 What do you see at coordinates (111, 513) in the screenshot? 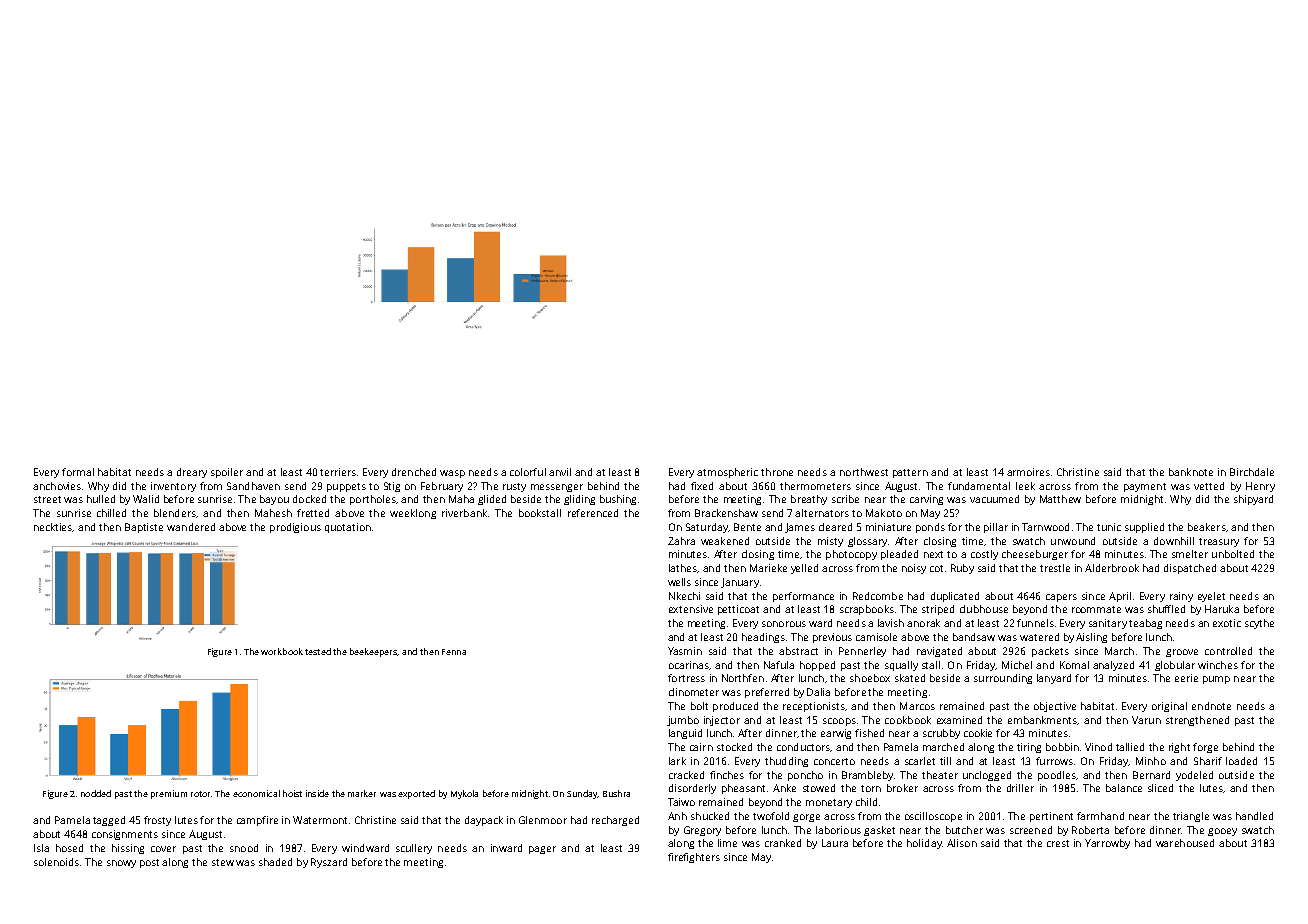
I see `chilled` at bounding box center [111, 513].
